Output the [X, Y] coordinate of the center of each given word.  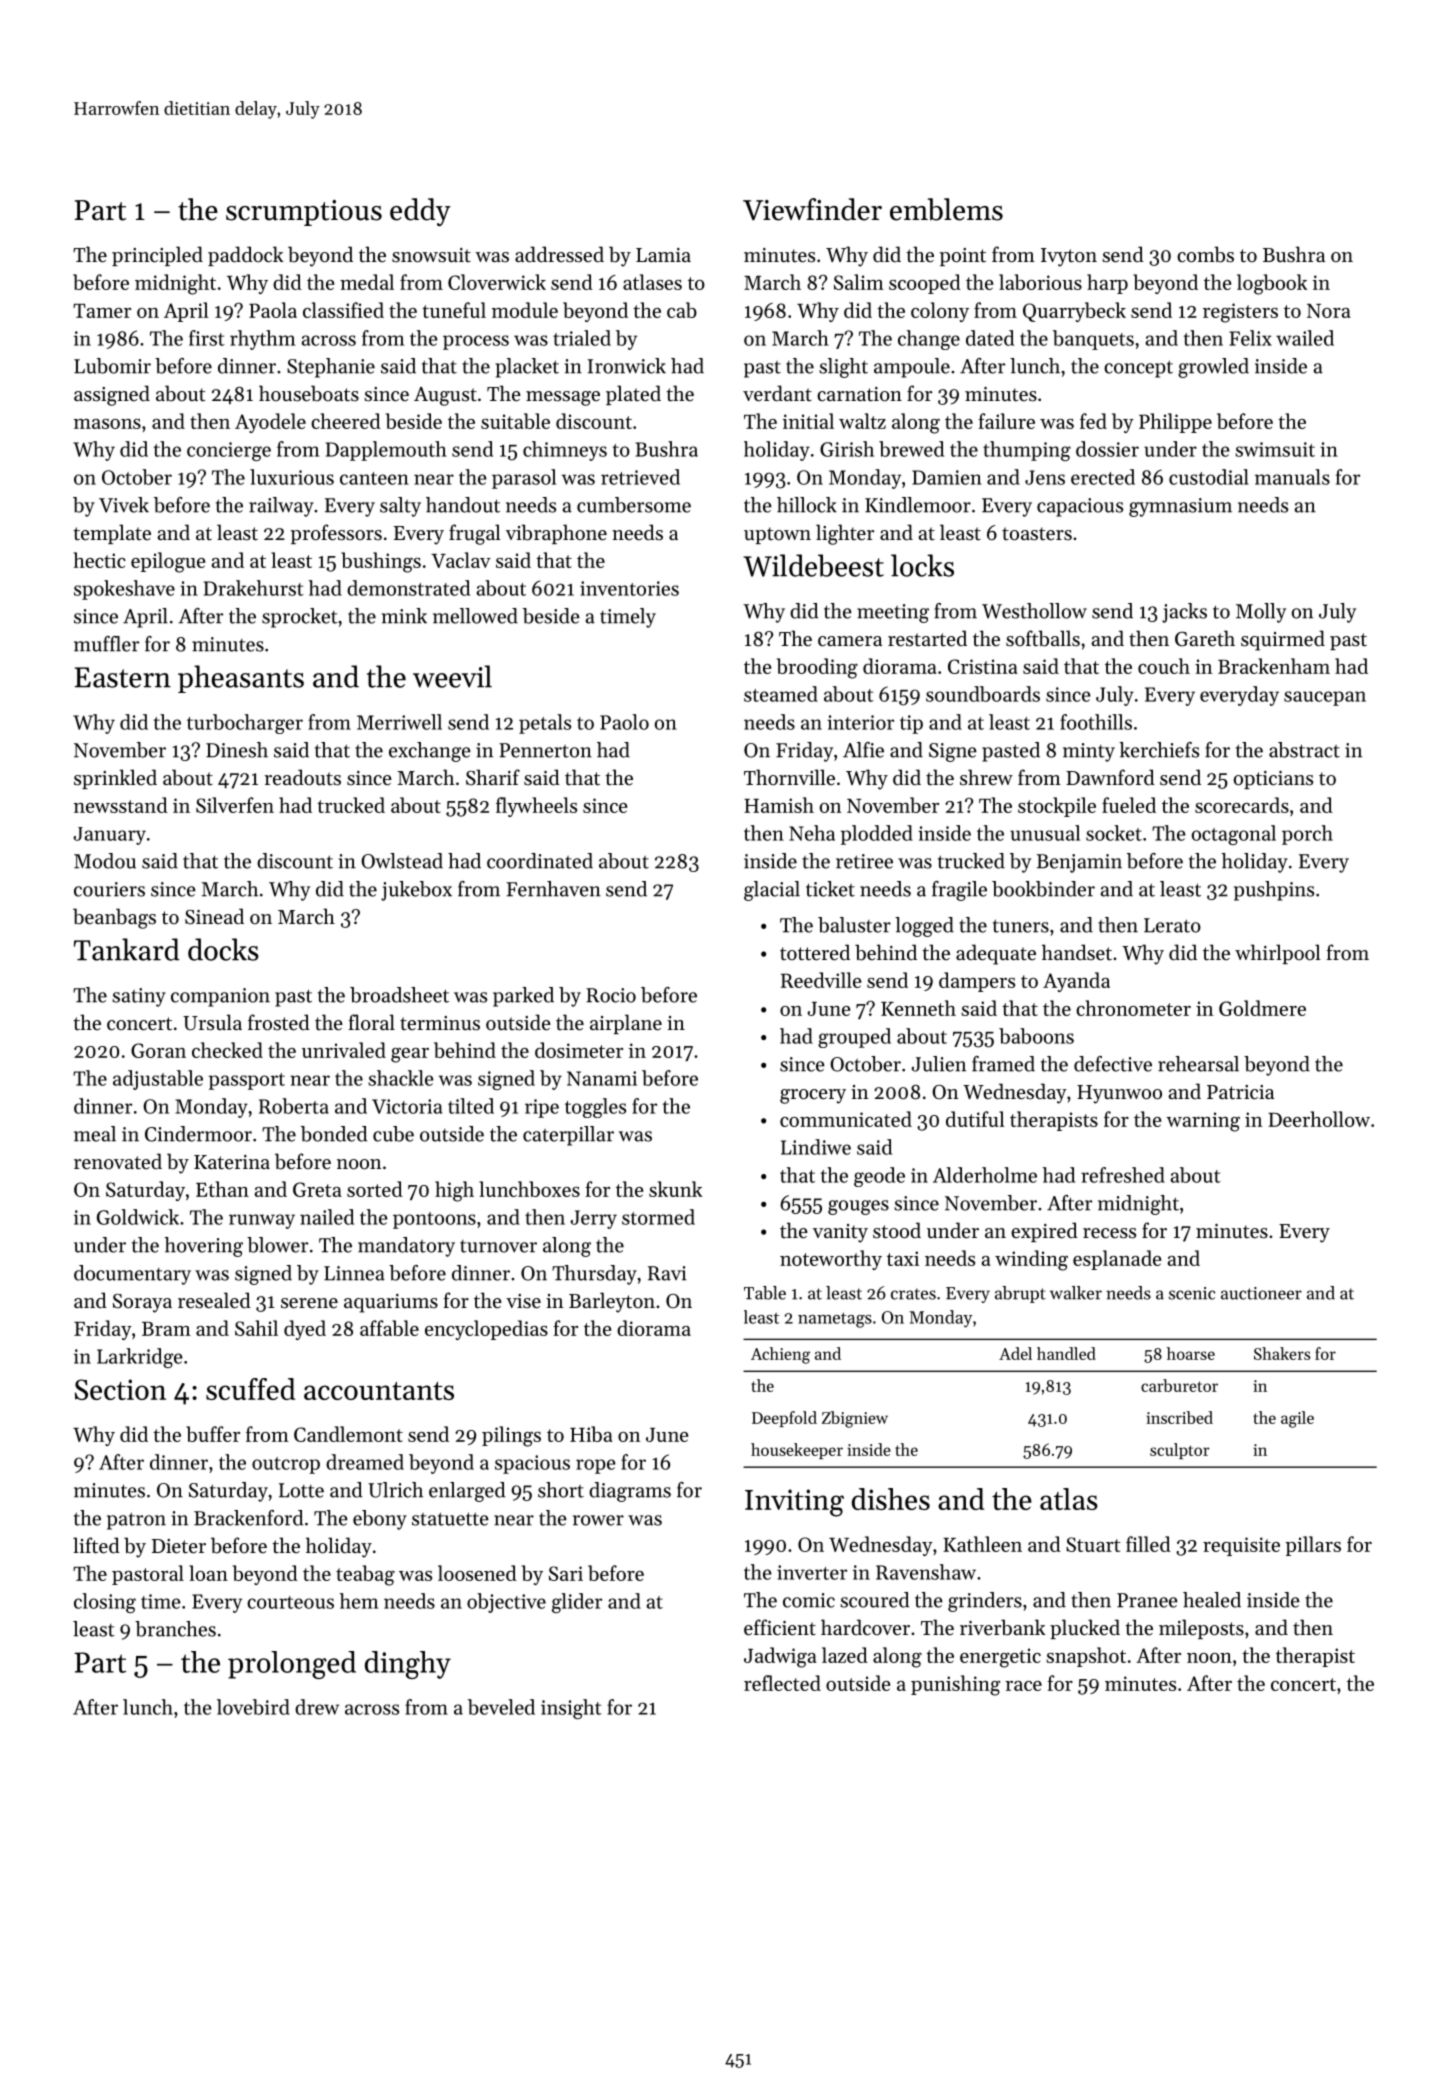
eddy [420, 212]
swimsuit [1275, 449]
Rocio [611, 995]
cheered [346, 421]
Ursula [212, 1022]
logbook [1272, 284]
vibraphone [556, 534]
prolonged [292, 1665]
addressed [559, 254]
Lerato [1172, 925]
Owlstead [402, 861]
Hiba [591, 1434]
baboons [1036, 1036]
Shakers [1282, 1353]
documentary [132, 1275]
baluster [854, 925]
